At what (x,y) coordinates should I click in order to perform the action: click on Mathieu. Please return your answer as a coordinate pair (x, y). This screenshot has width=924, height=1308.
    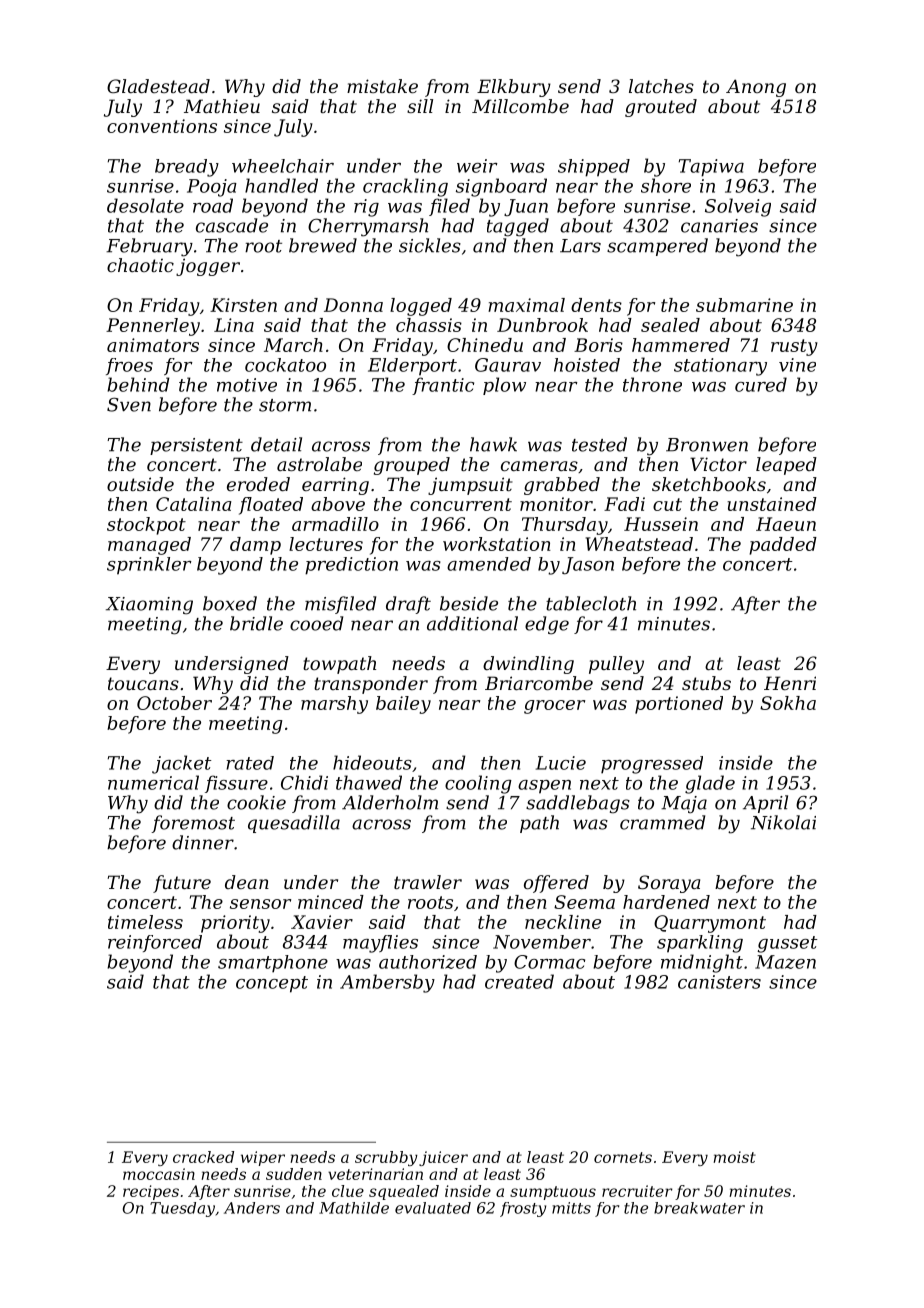
    Looking at the image, I should click on (222, 106).
